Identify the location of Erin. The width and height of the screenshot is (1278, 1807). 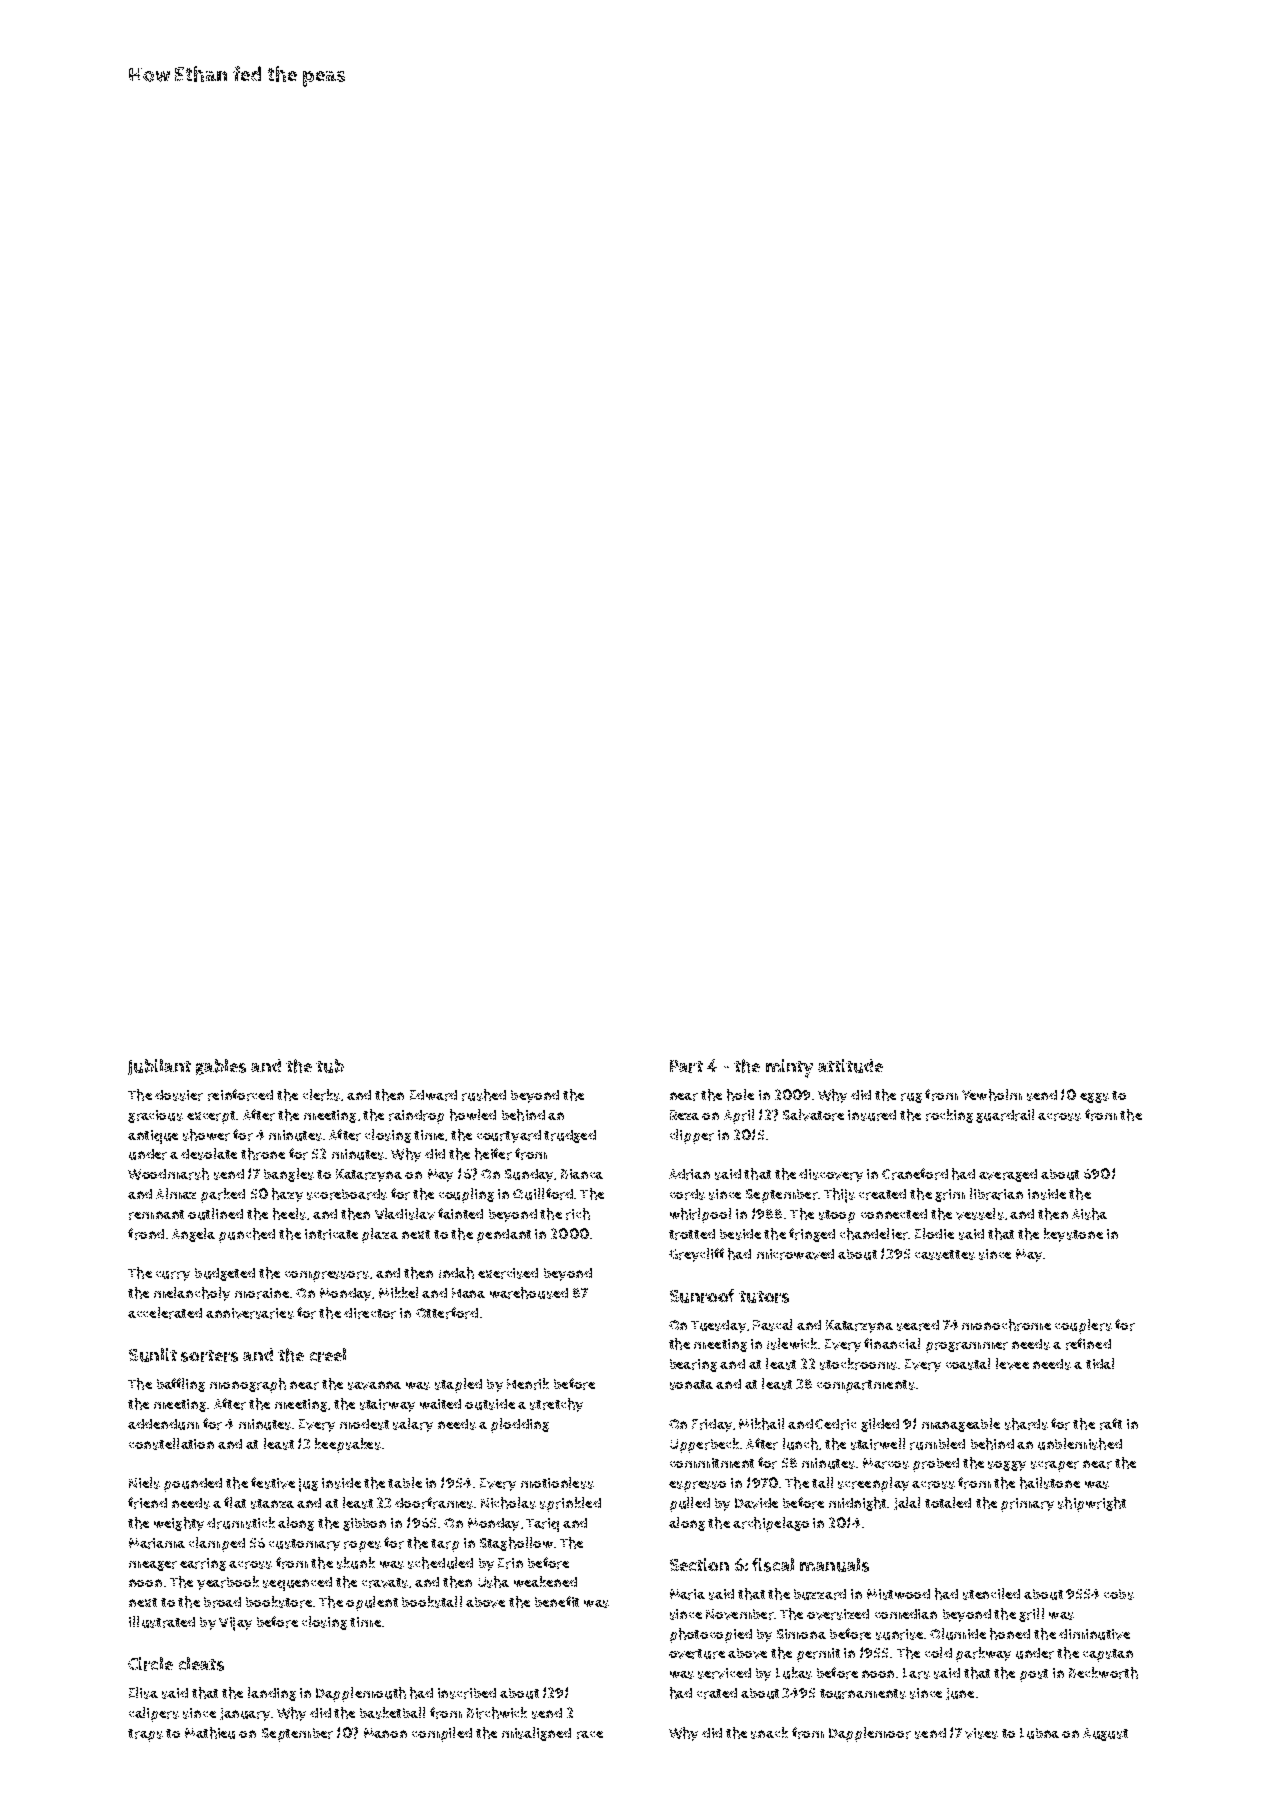
(510, 1563).
